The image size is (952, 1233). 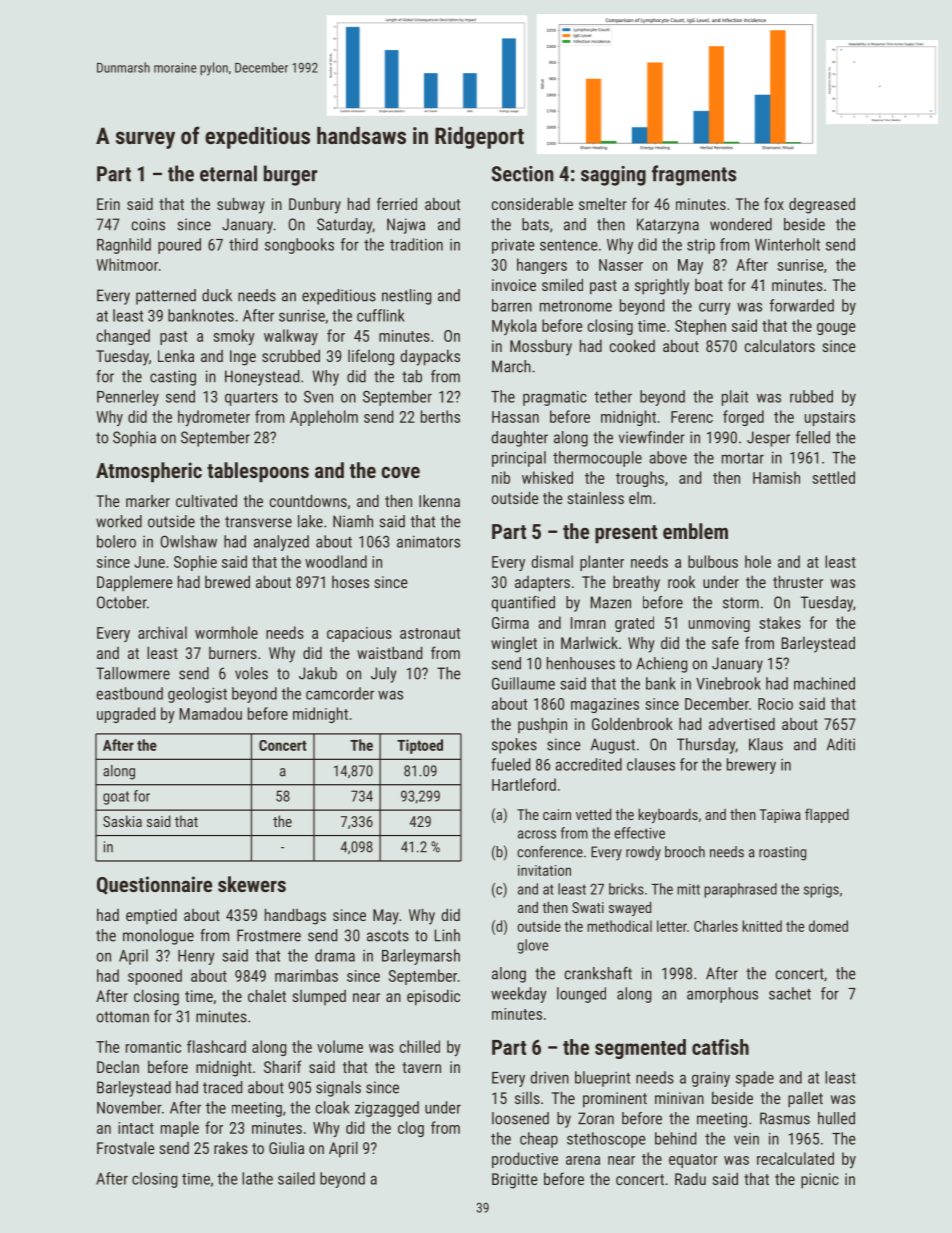 I want to click on flapped, so click(x=827, y=815).
